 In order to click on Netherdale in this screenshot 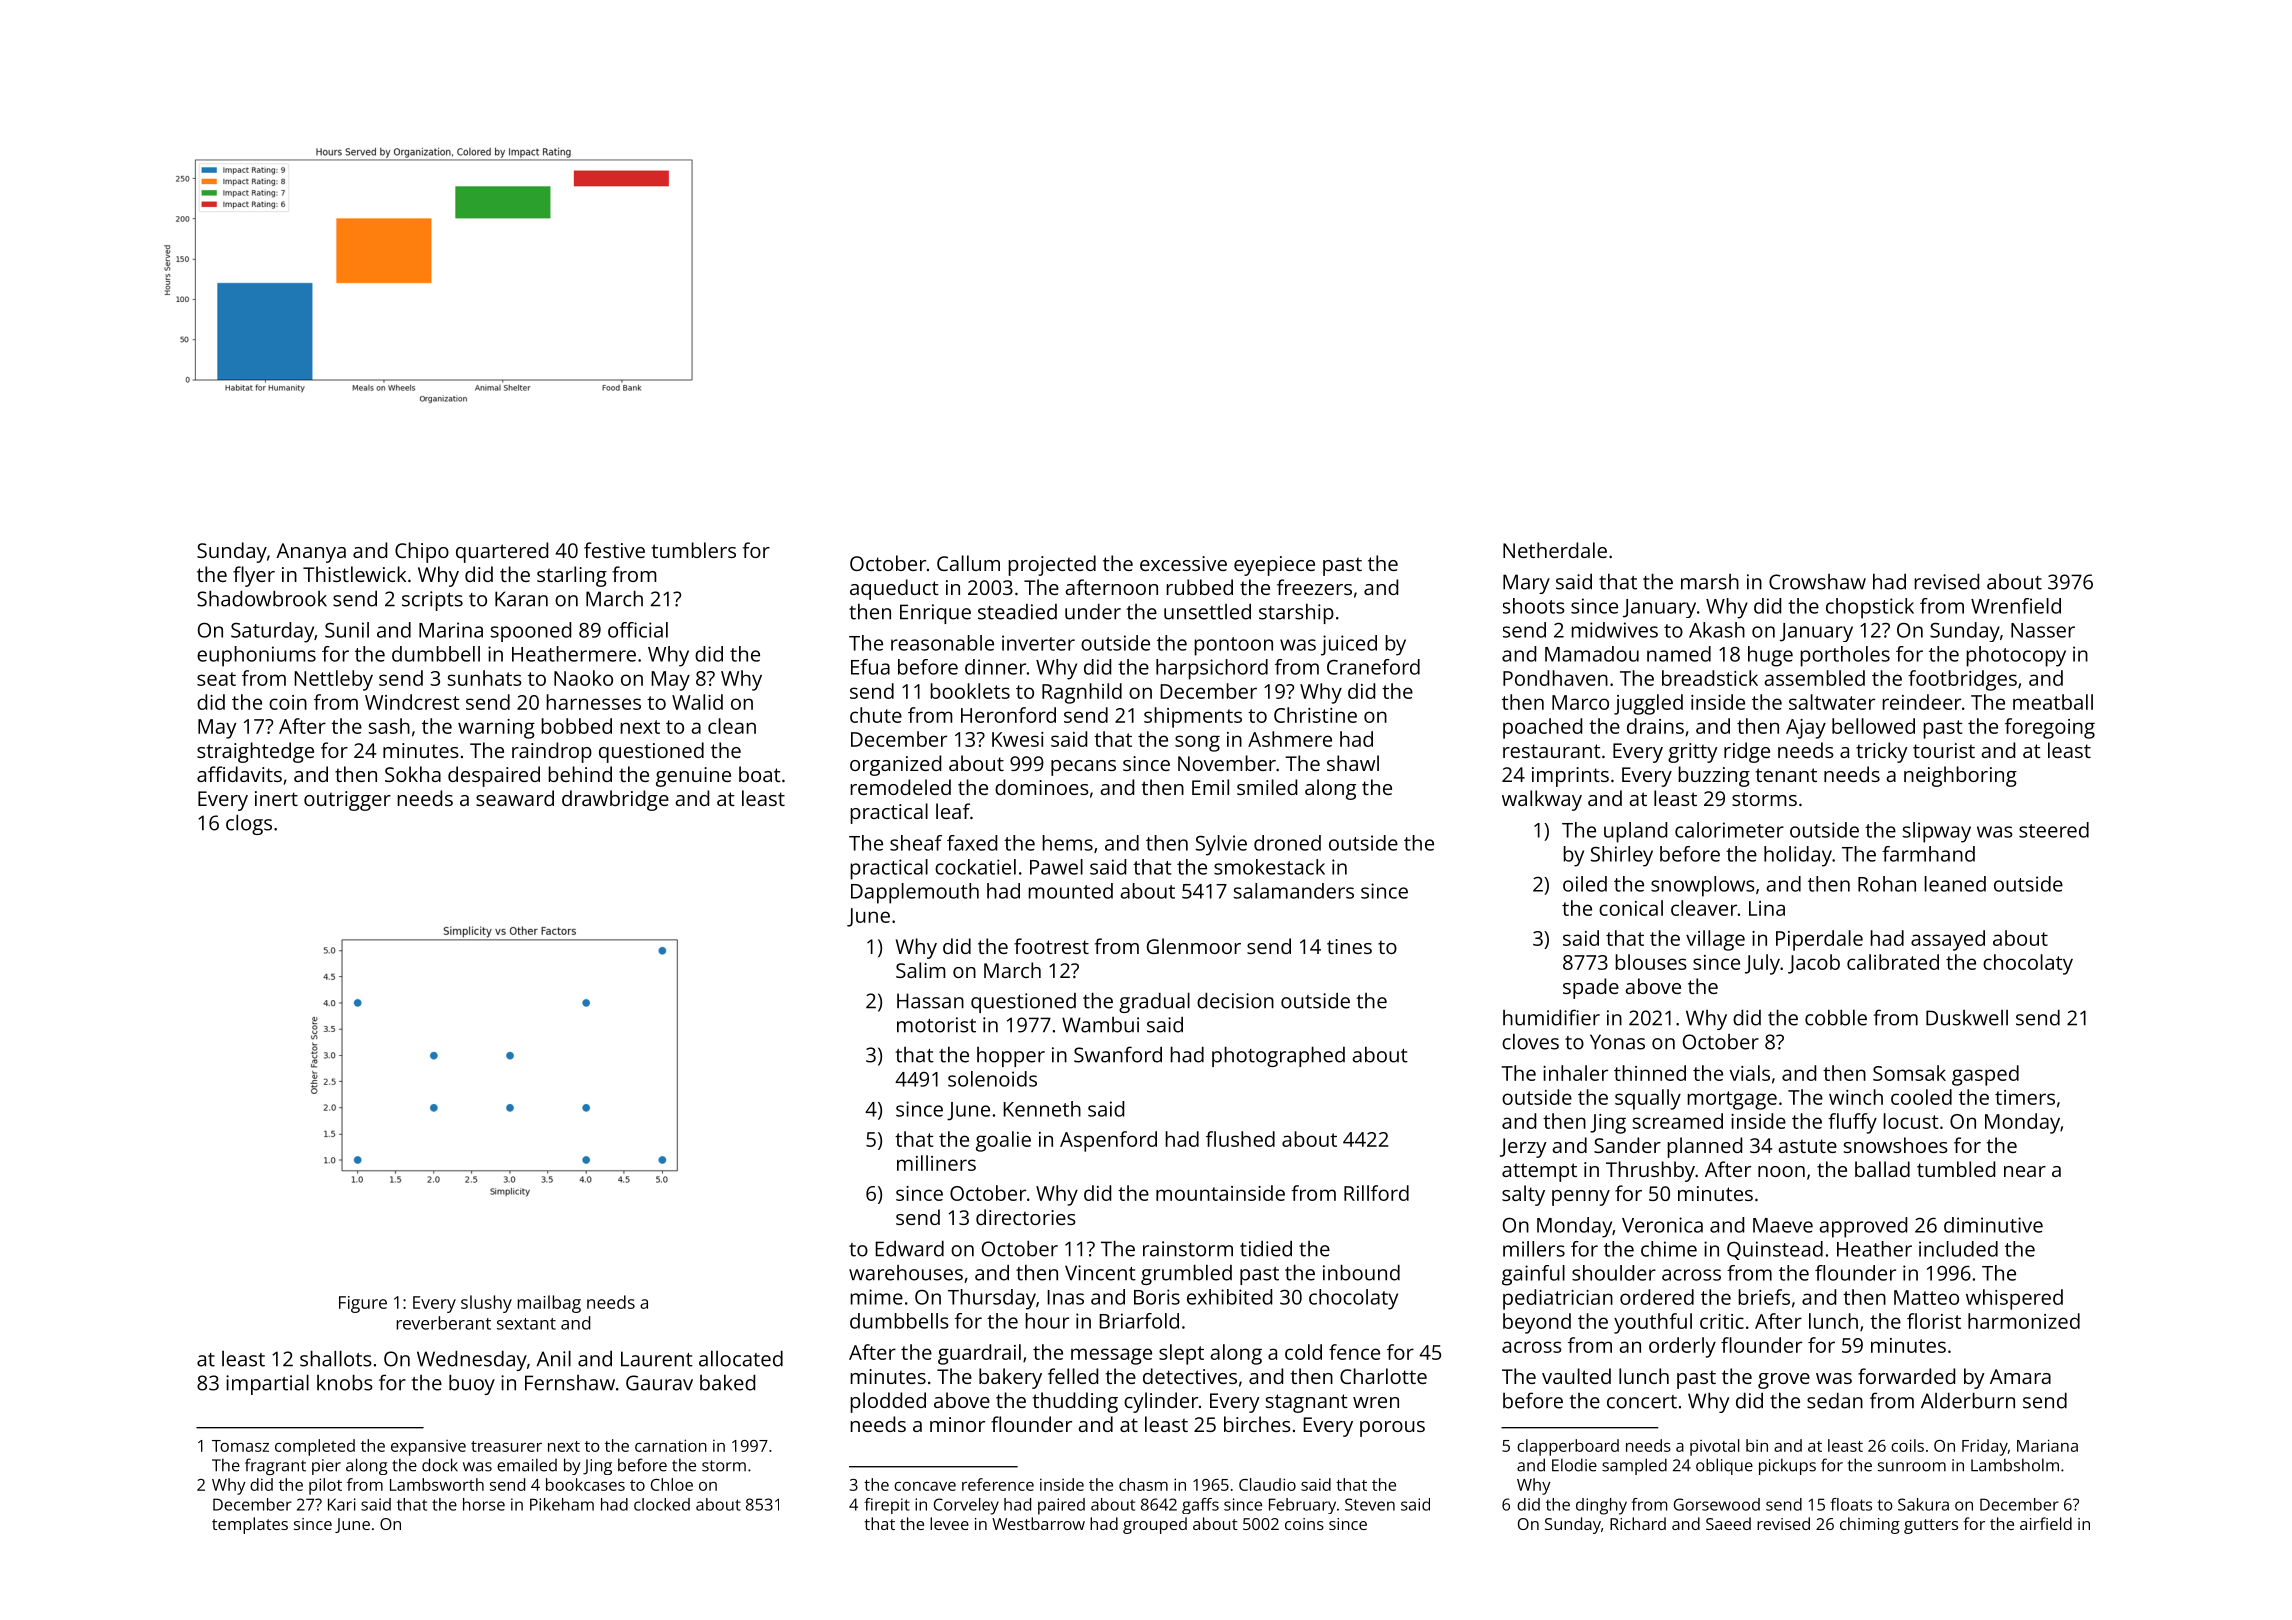, I will do `click(1555, 550)`.
